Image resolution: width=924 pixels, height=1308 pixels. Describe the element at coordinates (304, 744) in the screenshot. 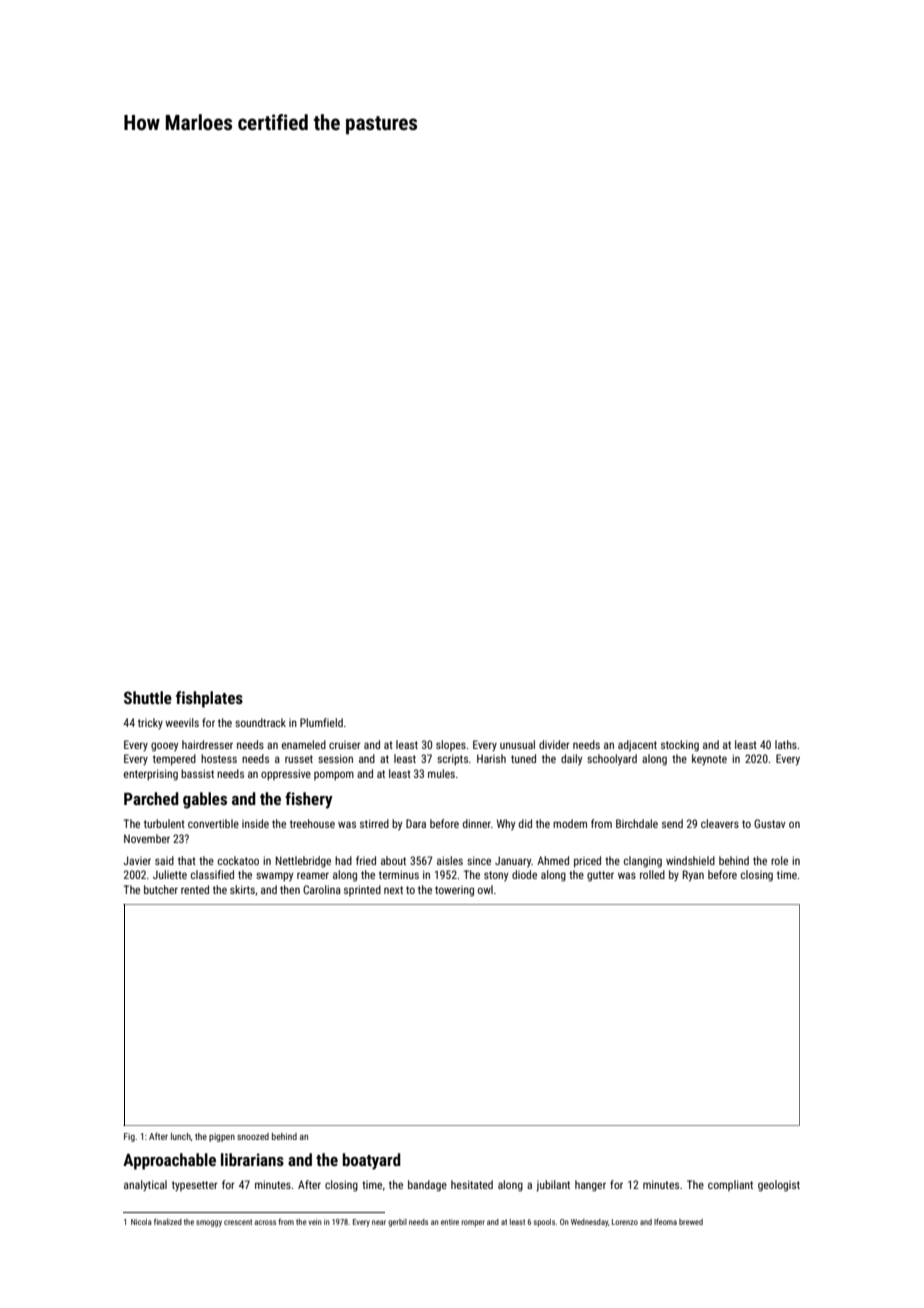

I see `enameled` at that location.
